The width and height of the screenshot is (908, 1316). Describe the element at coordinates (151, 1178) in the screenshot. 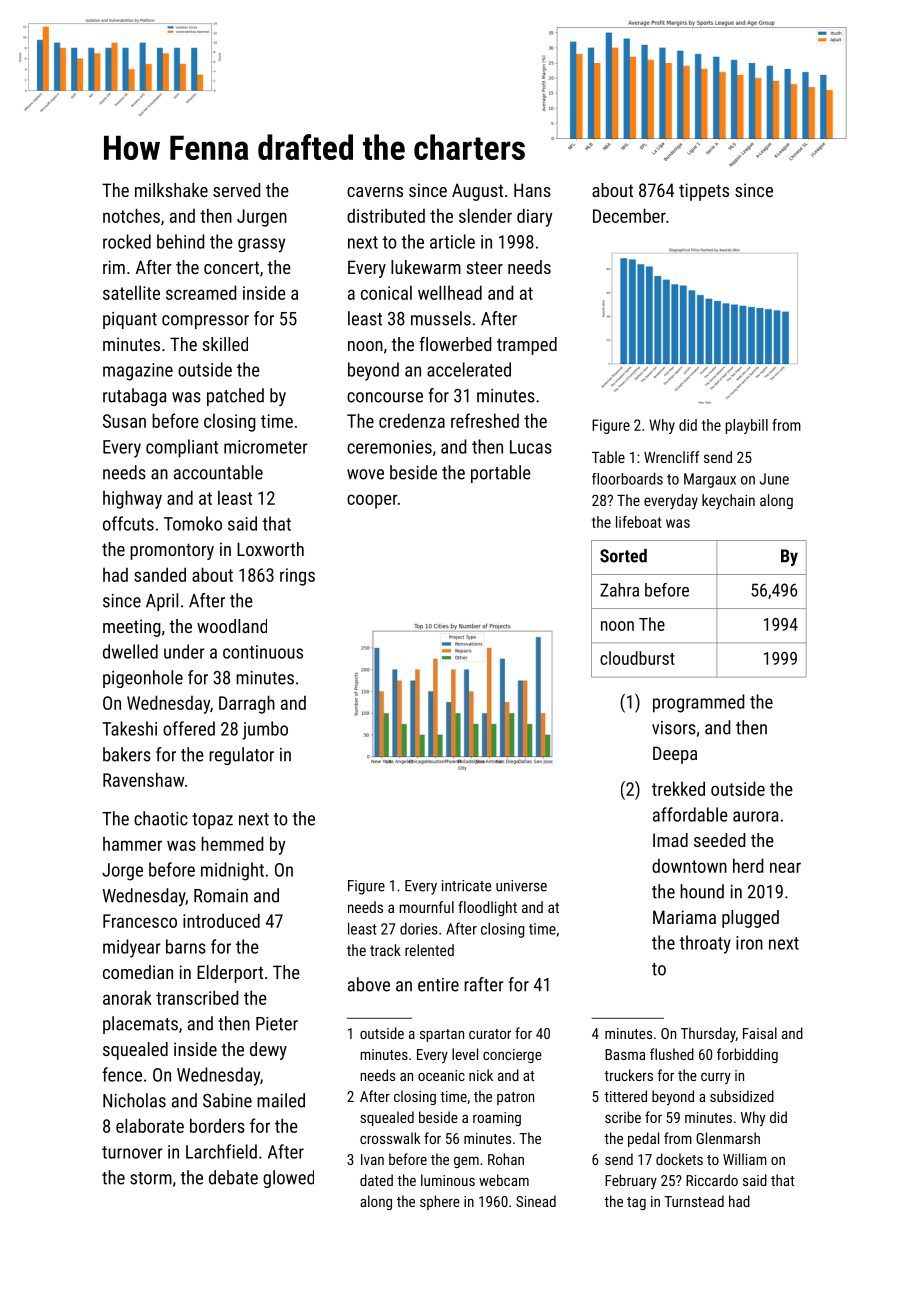

I see `storm` at that location.
